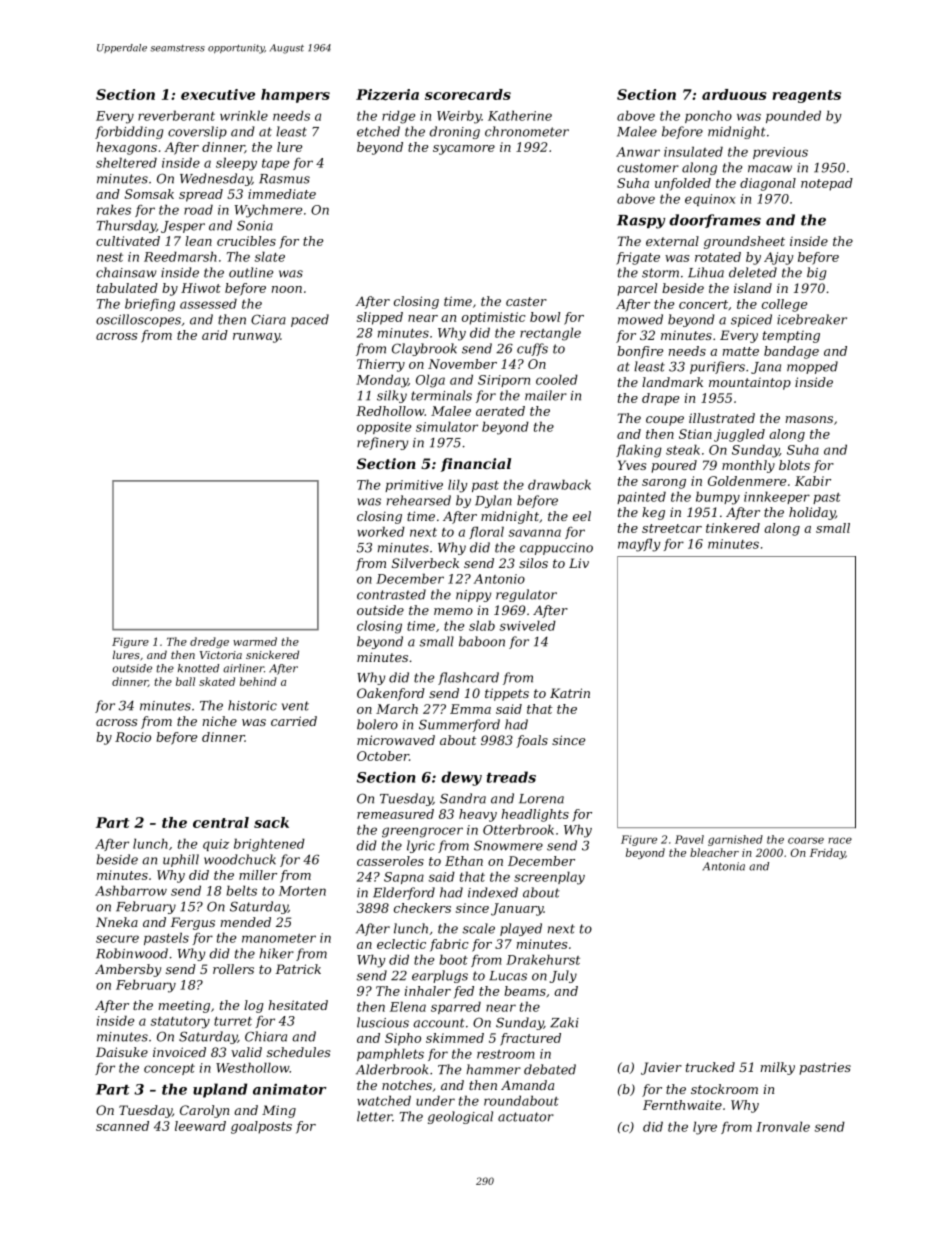  Describe the element at coordinates (208, 303) in the screenshot. I see `assessed` at that location.
